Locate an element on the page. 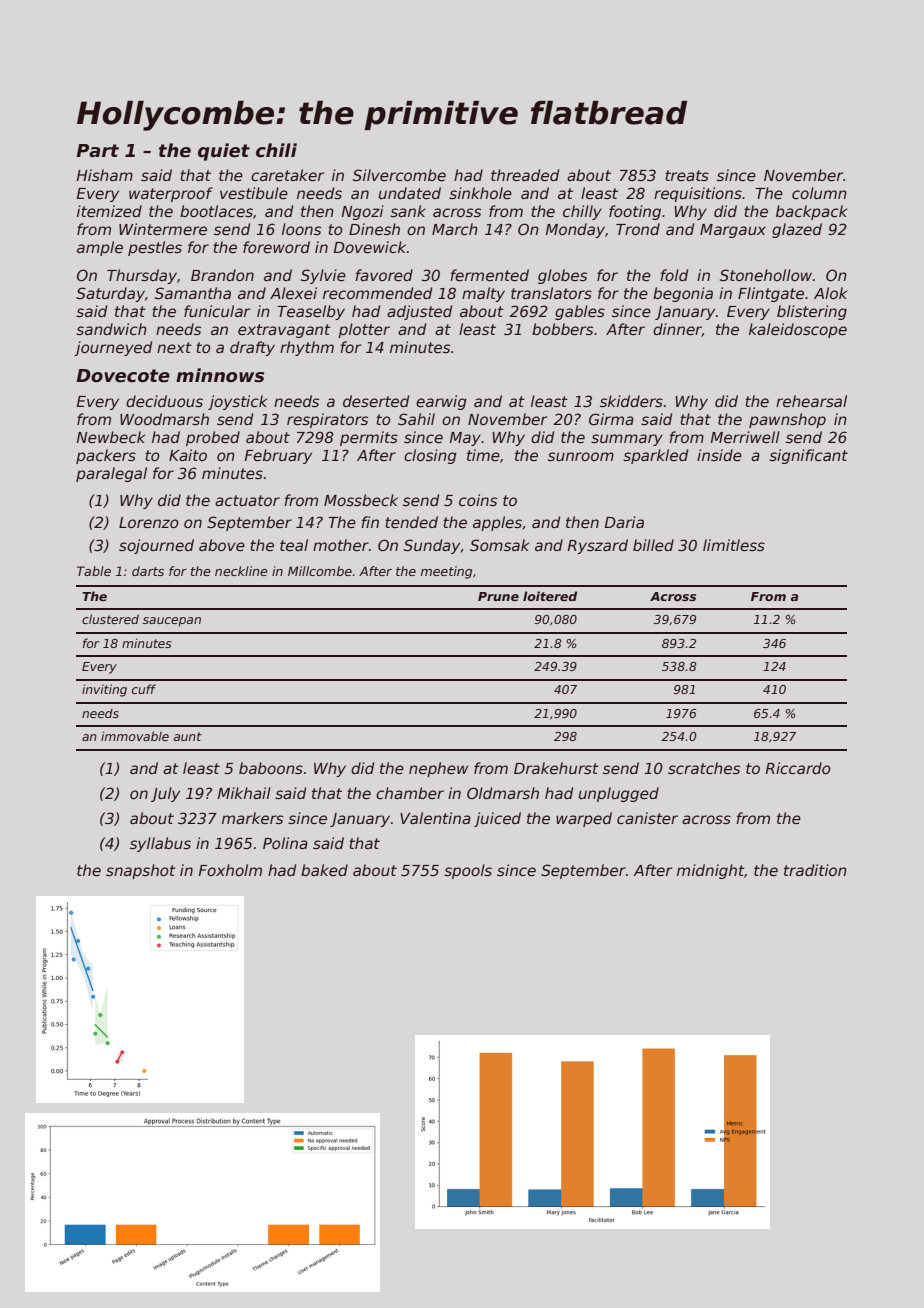 This image has width=924, height=1308. saucepan is located at coordinates (172, 622).
